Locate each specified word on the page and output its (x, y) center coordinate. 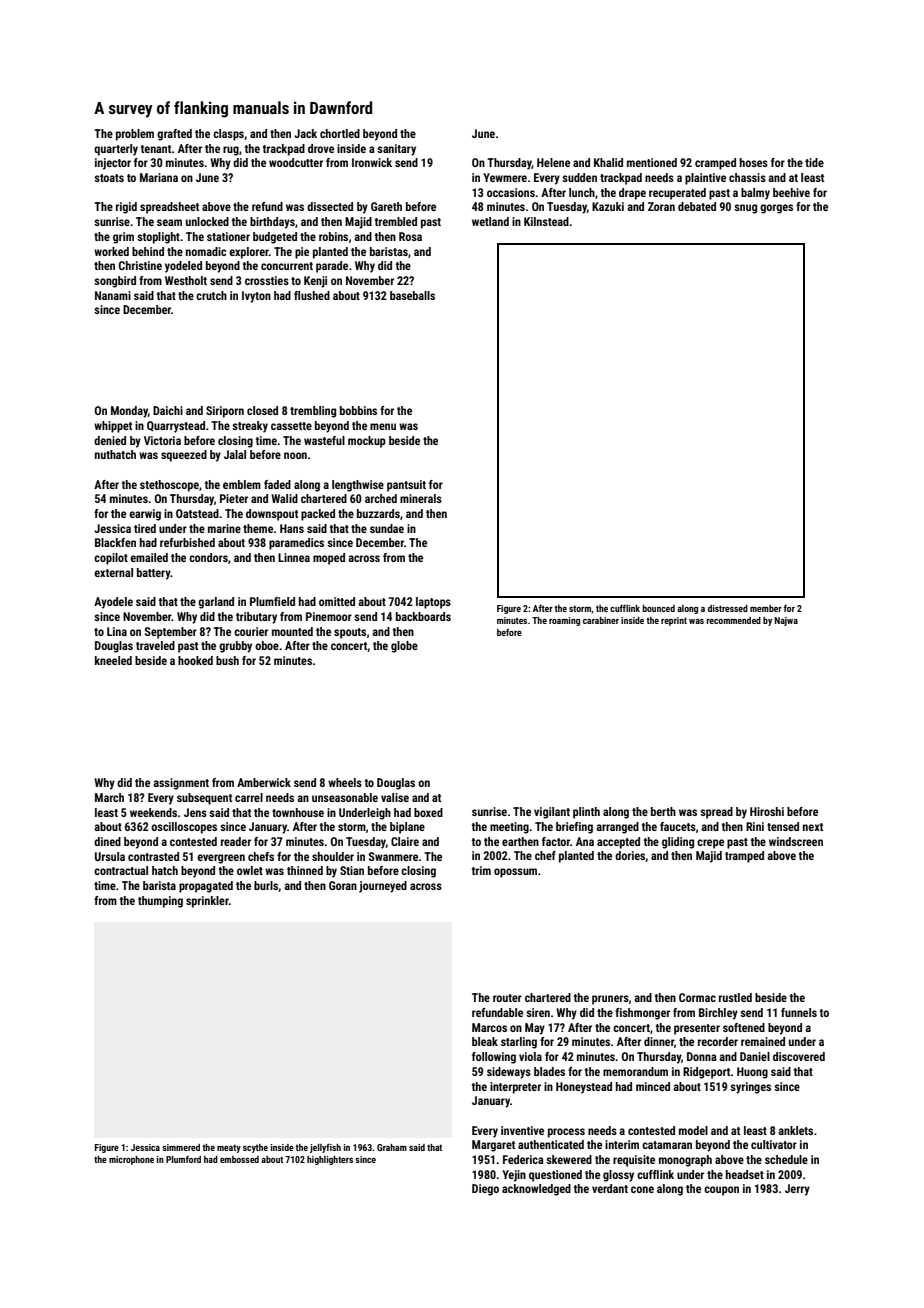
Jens (195, 812)
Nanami (113, 295)
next (813, 827)
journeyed (383, 887)
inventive (522, 1130)
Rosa (410, 236)
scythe (255, 1148)
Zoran (661, 206)
